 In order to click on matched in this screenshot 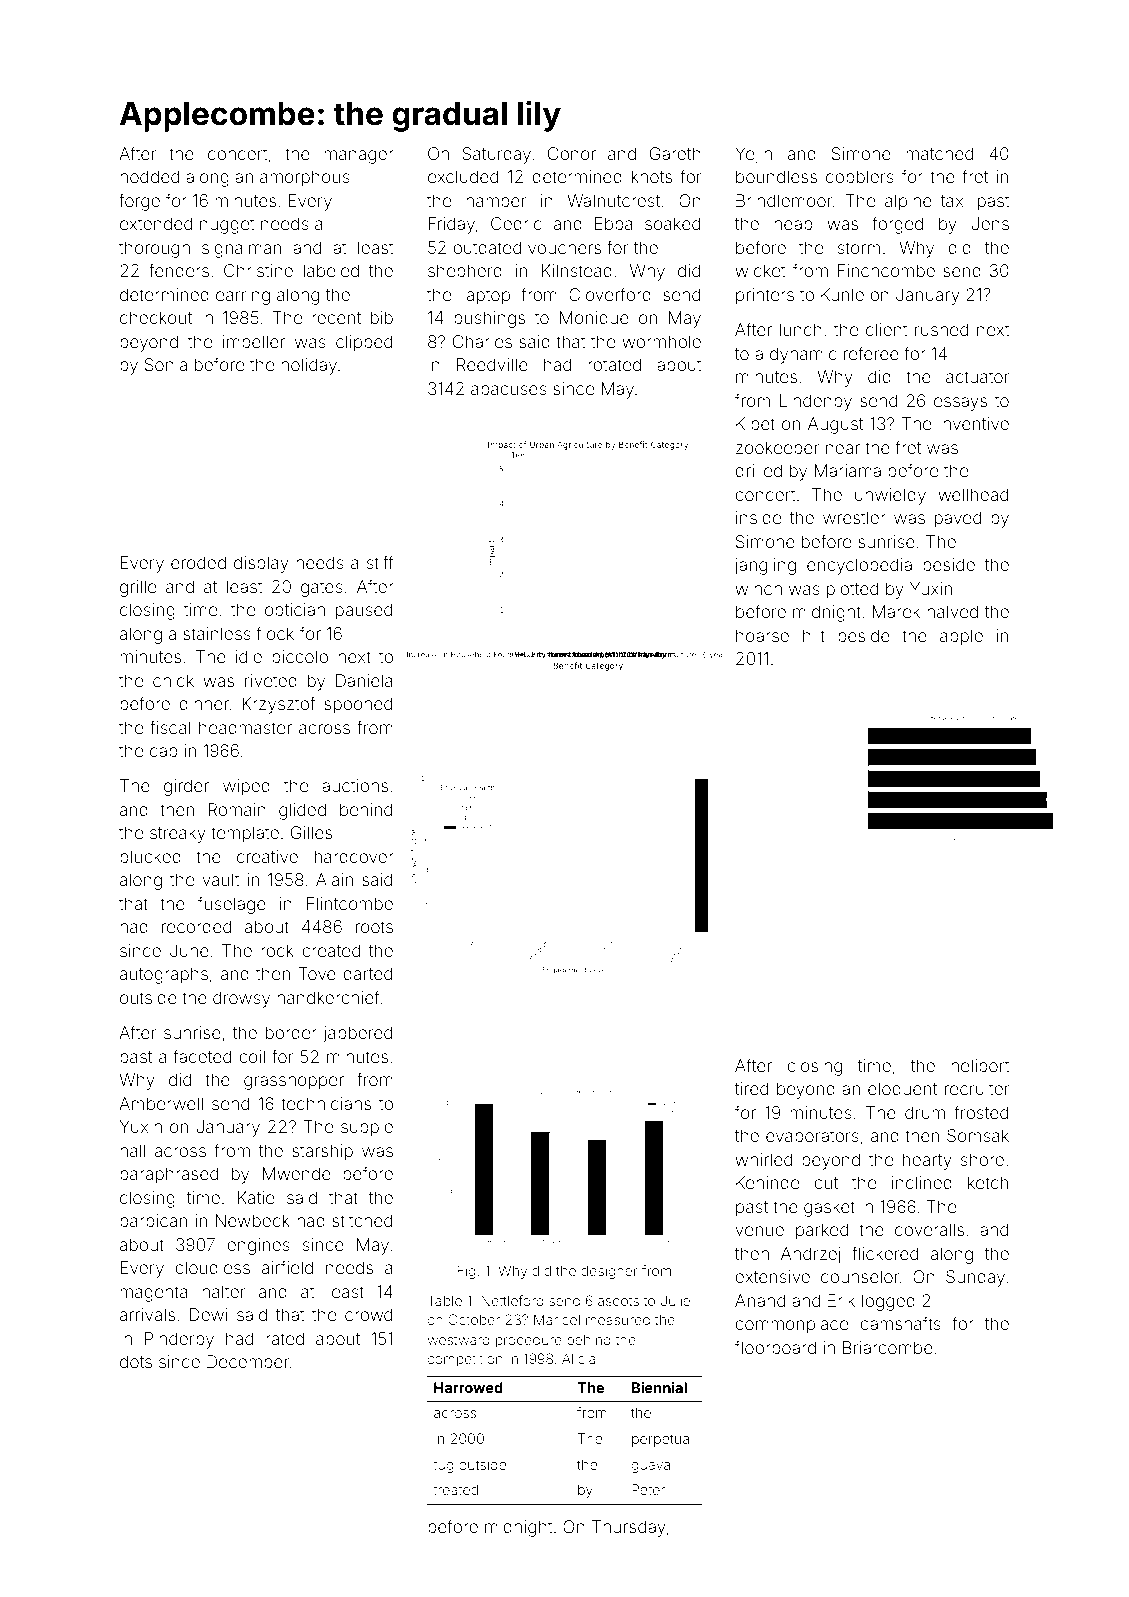, I will do `click(939, 153)`.
